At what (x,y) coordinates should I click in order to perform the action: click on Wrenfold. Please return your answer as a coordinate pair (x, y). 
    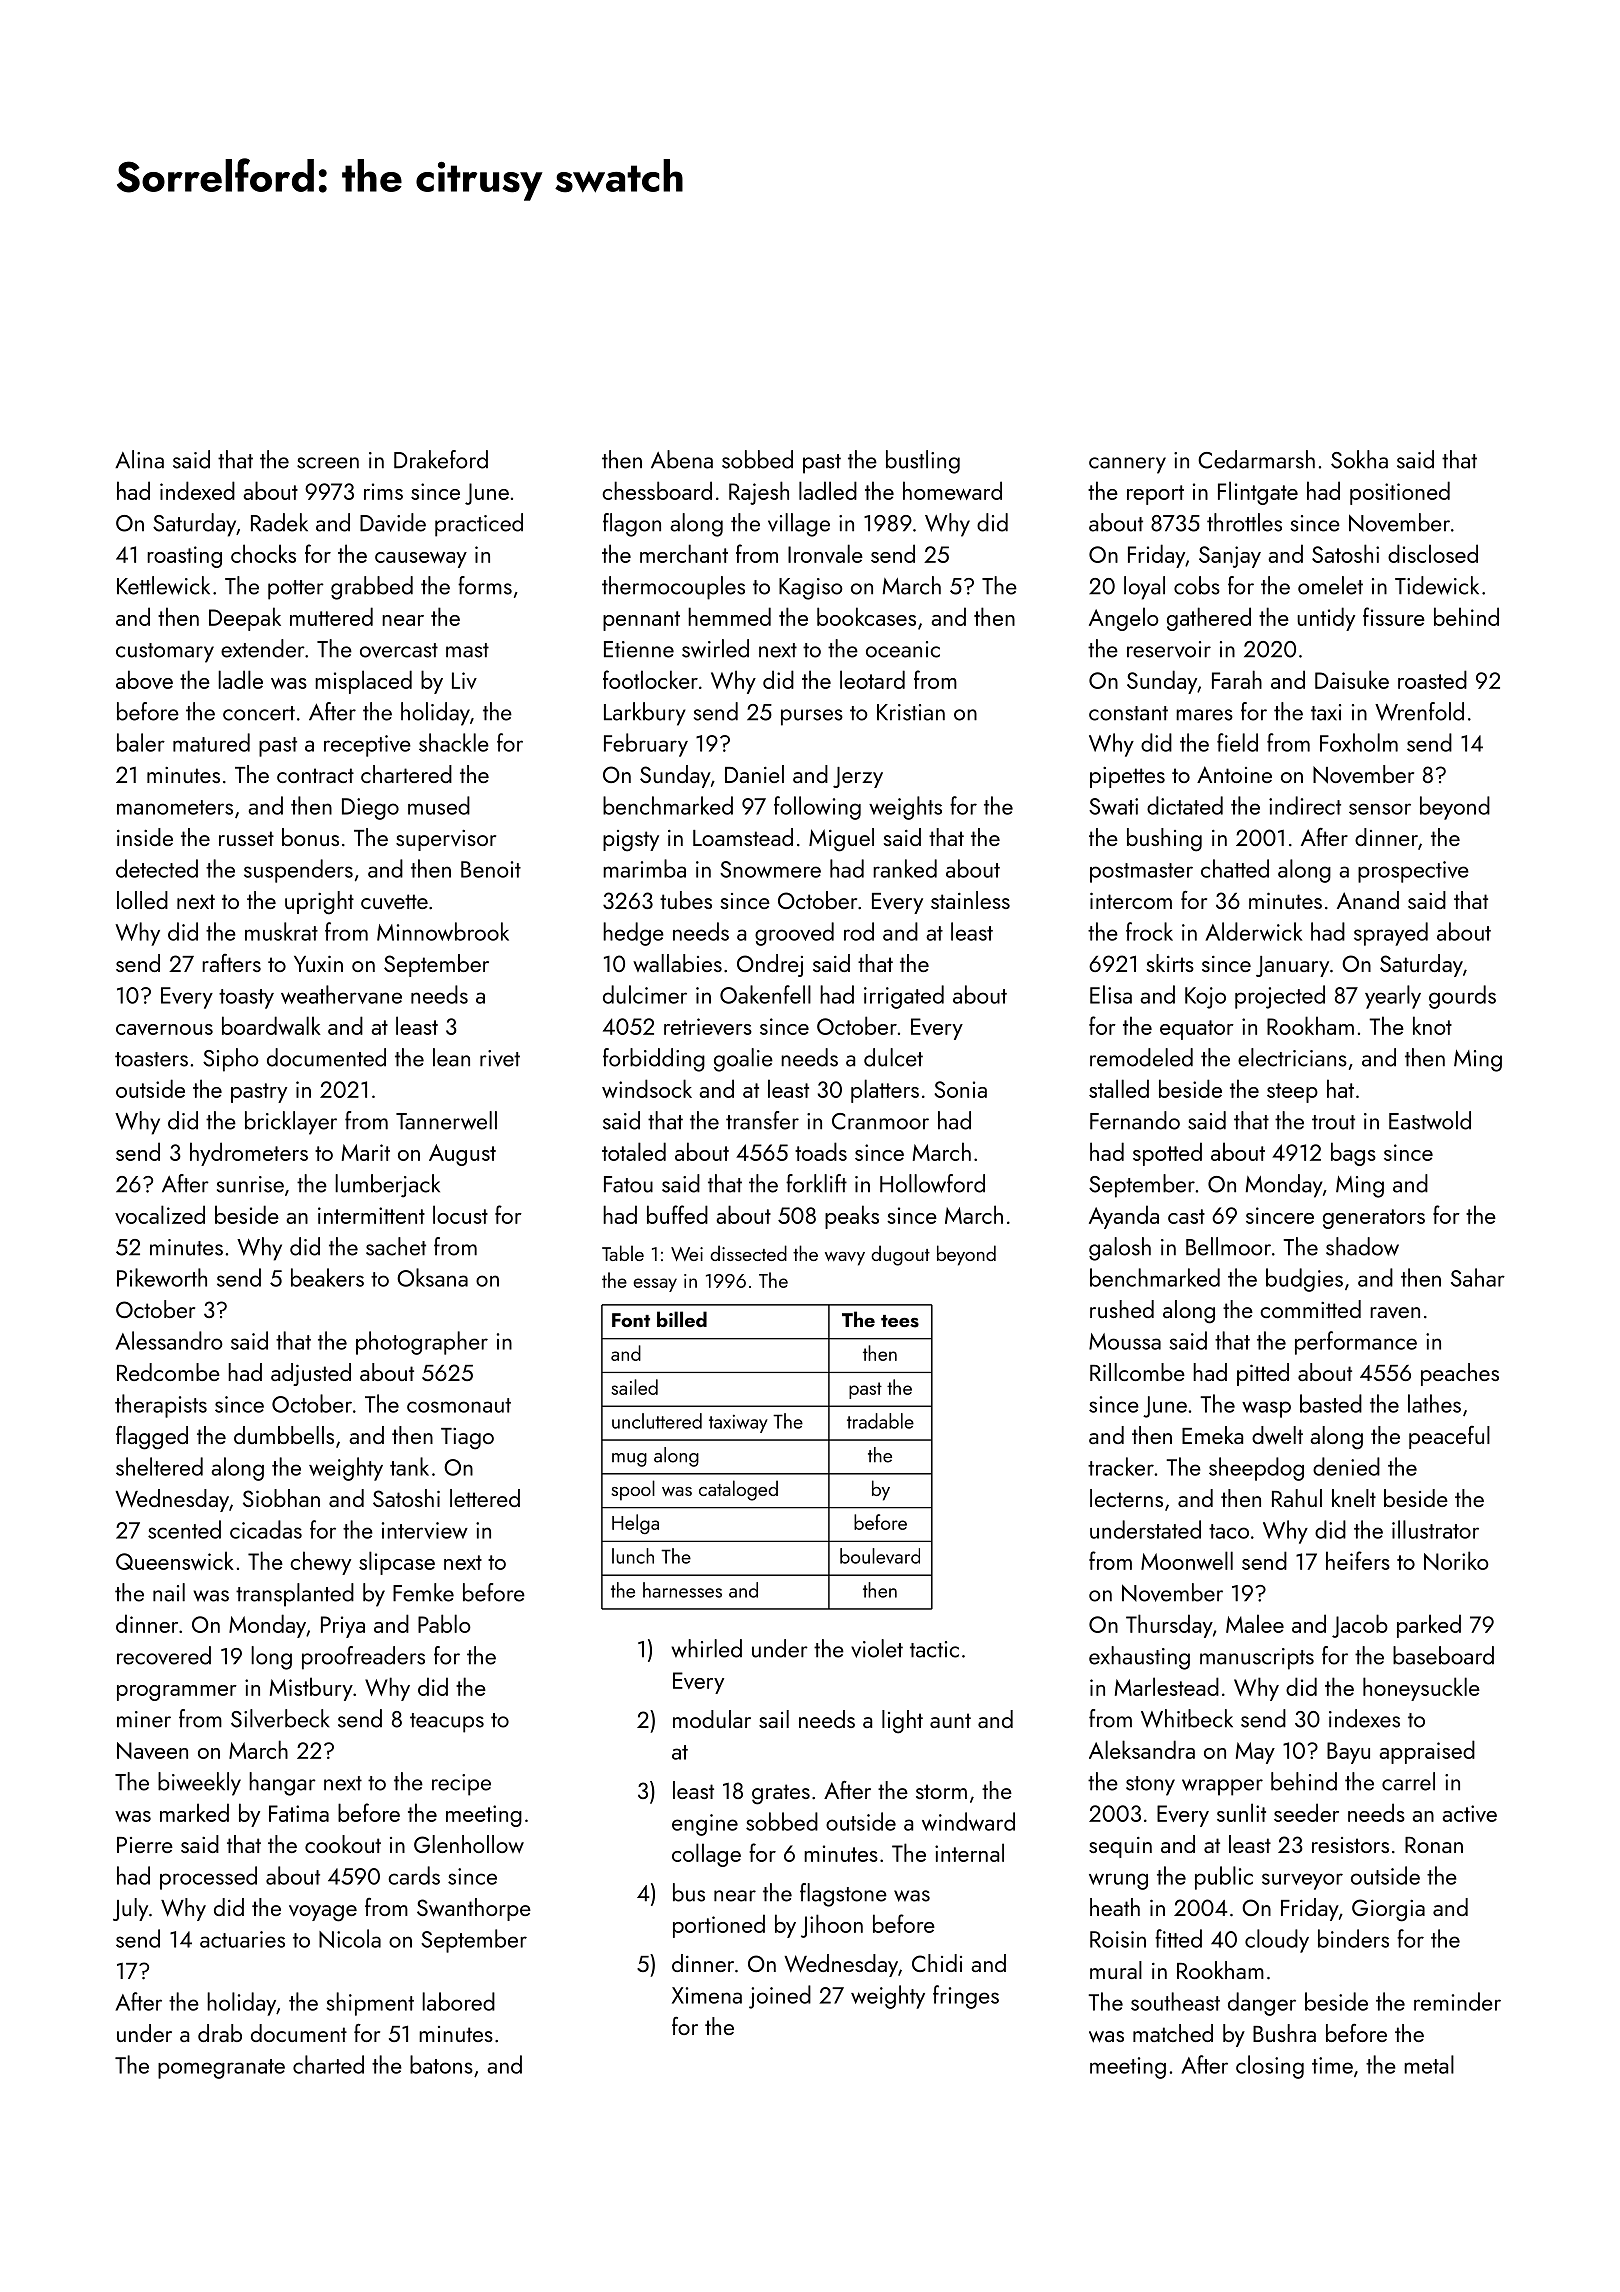
    Looking at the image, I should click on (1419, 711).
